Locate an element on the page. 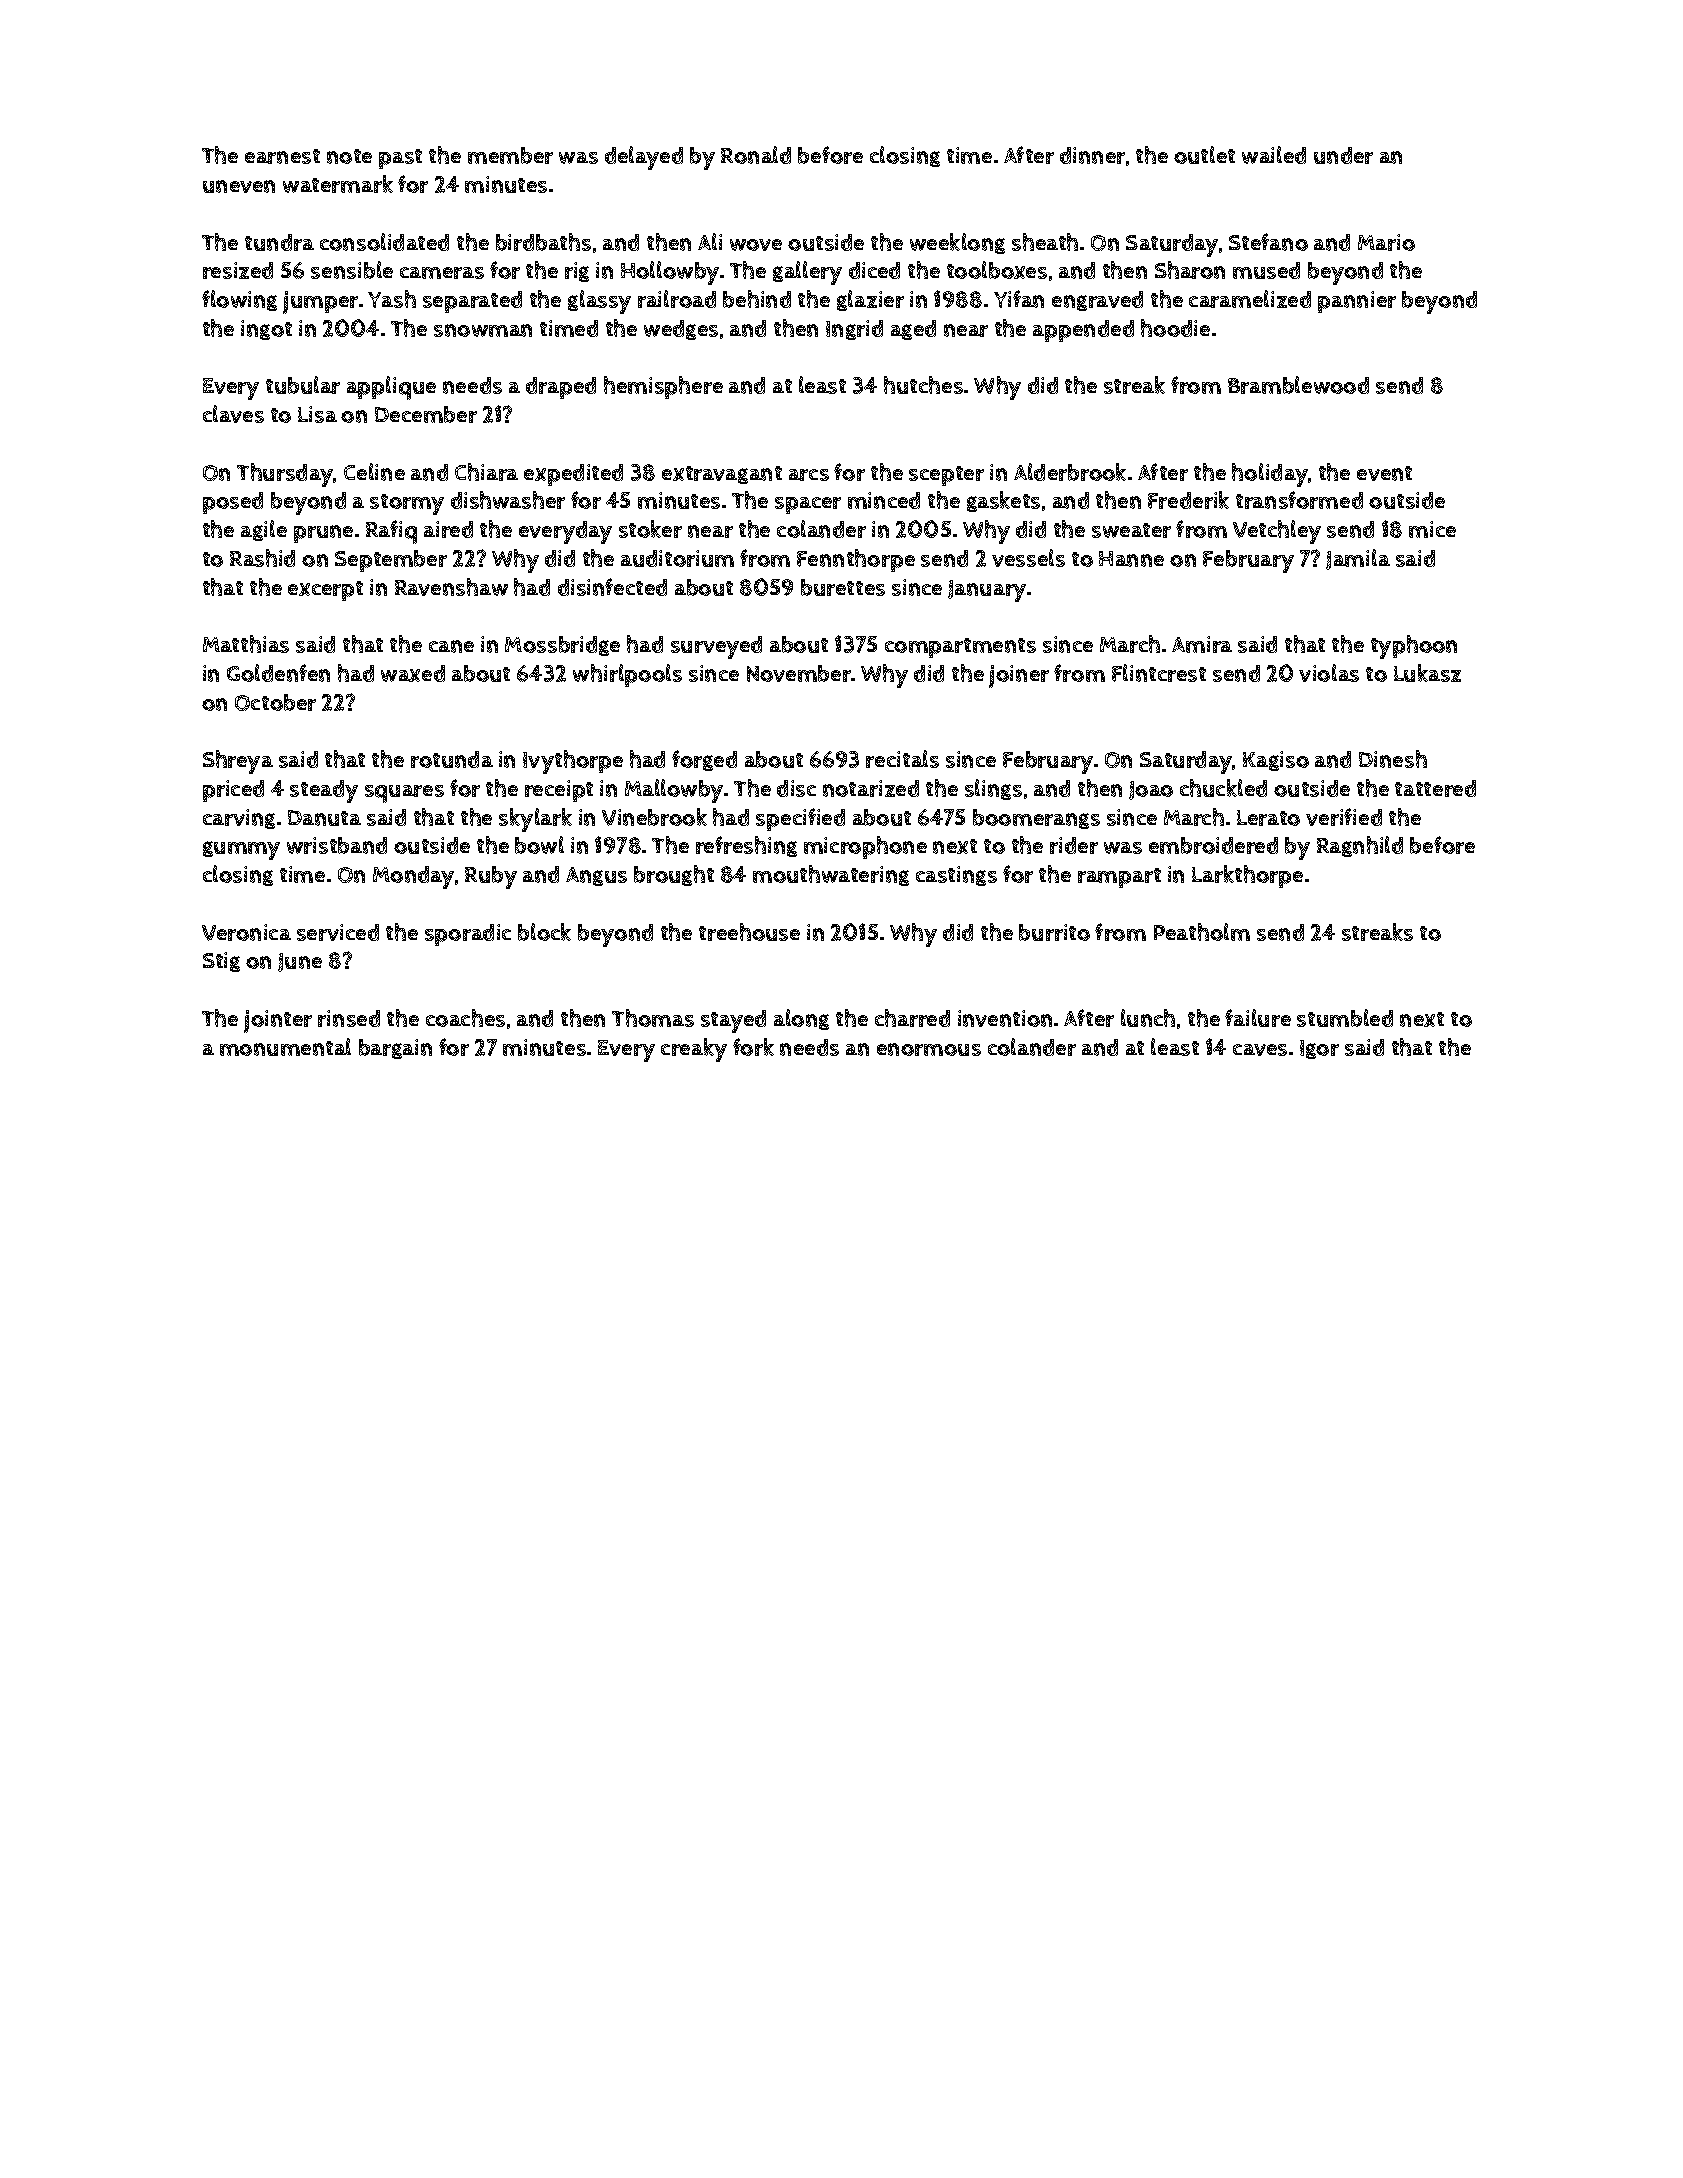 The width and height of the image is (1683, 2178). bargain is located at coordinates (395, 1049).
